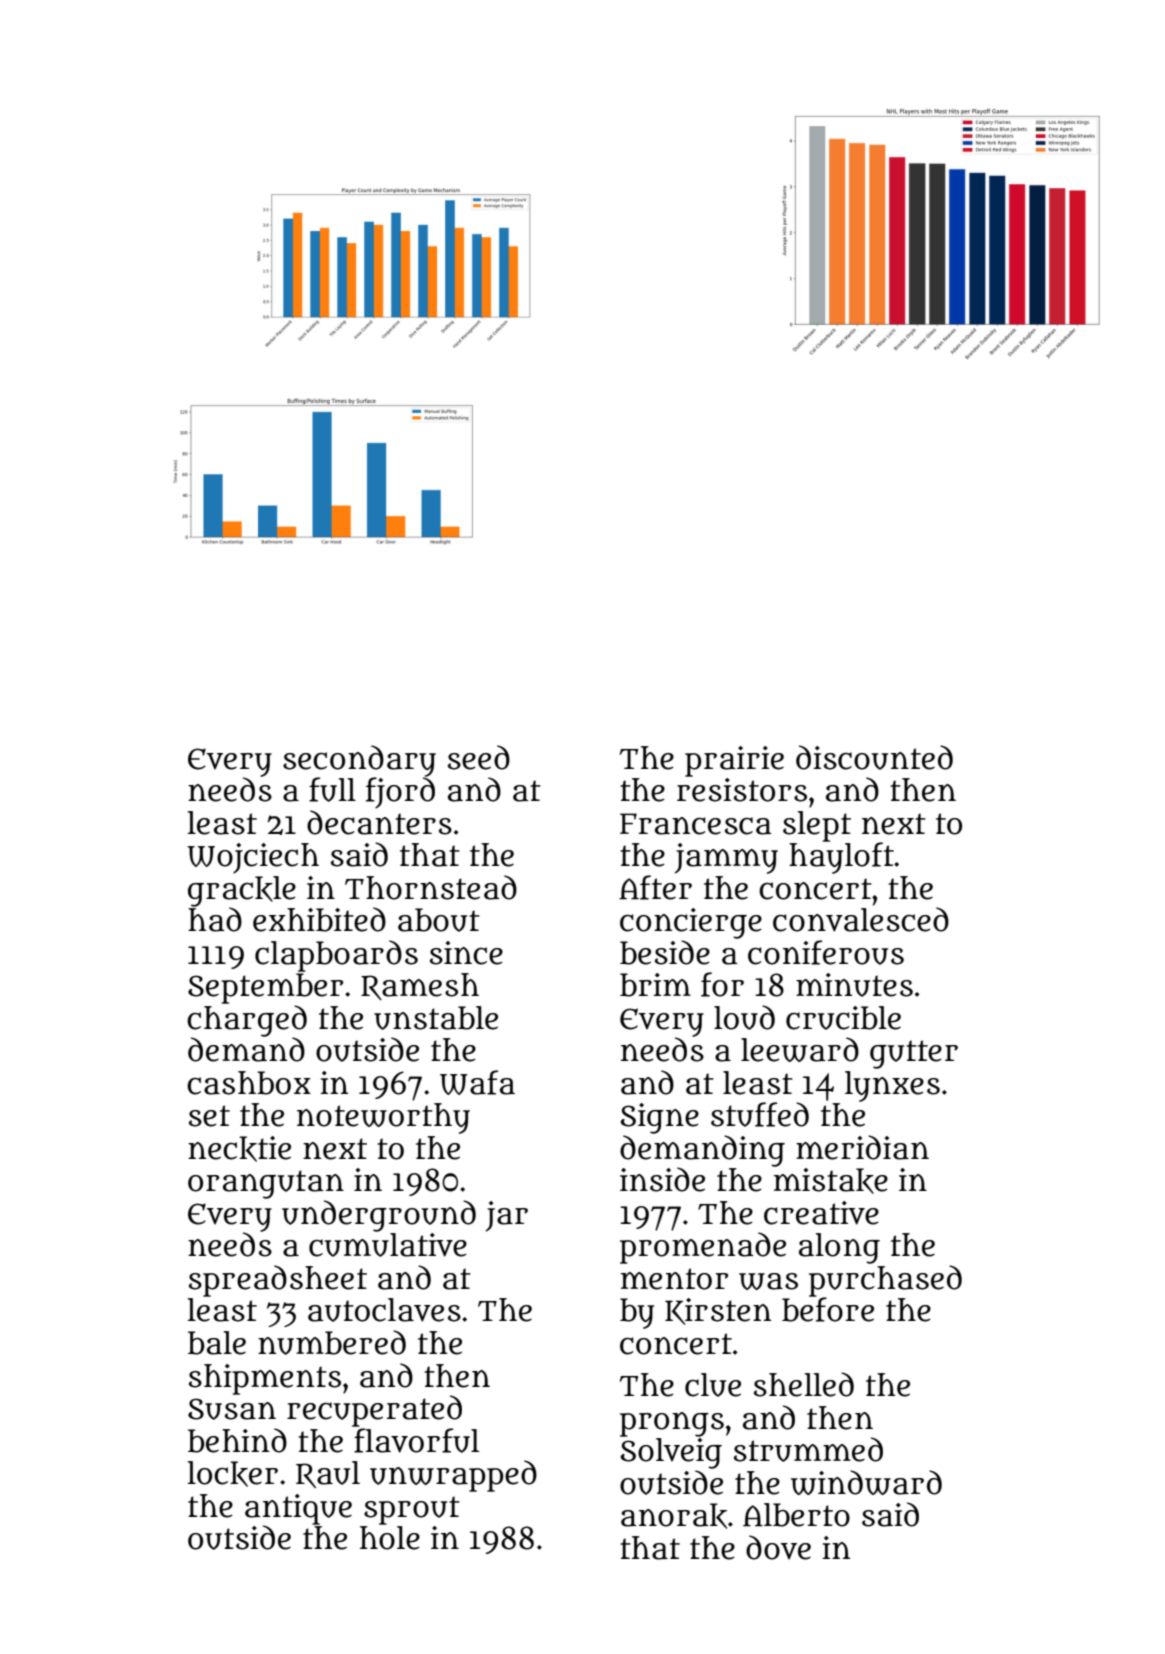 The image size is (1165, 1654). What do you see at coordinates (332, 1342) in the image?
I see `numbered` at bounding box center [332, 1342].
